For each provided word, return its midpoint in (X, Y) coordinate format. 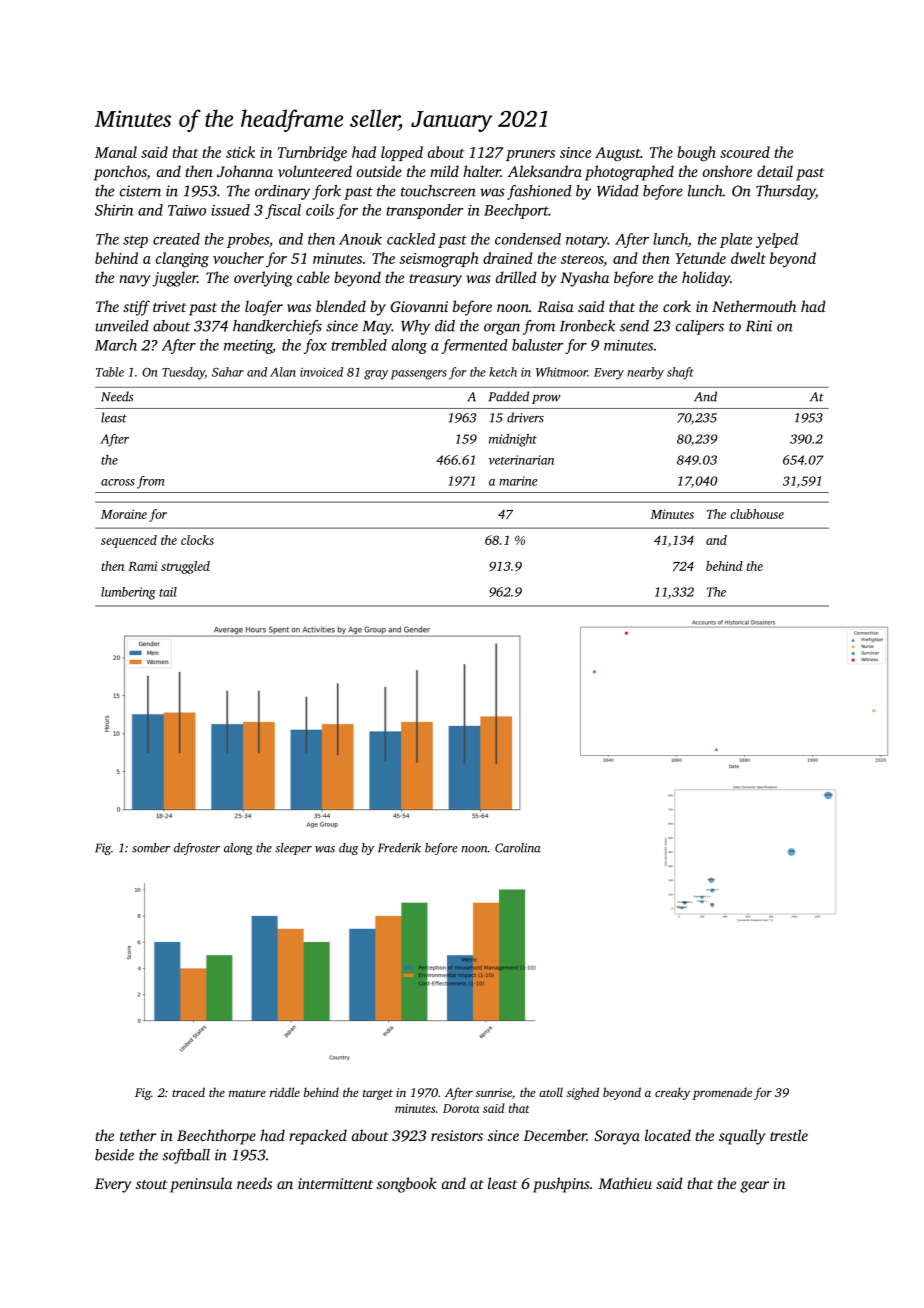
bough (696, 154)
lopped (402, 153)
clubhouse (757, 514)
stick (240, 152)
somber (151, 848)
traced (188, 1092)
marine (518, 481)
